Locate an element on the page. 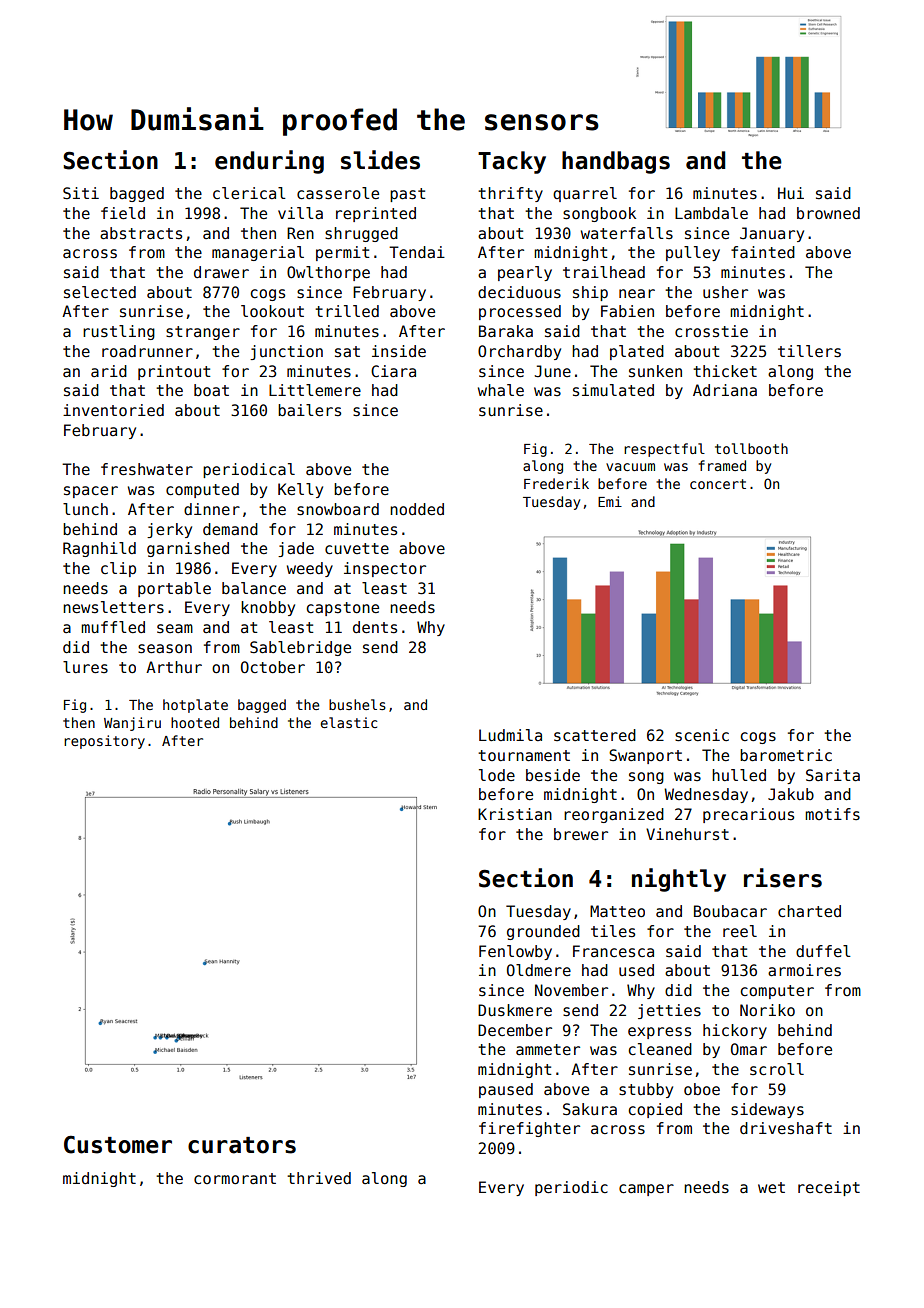 The image size is (924, 1308). curators is located at coordinates (242, 1145).
